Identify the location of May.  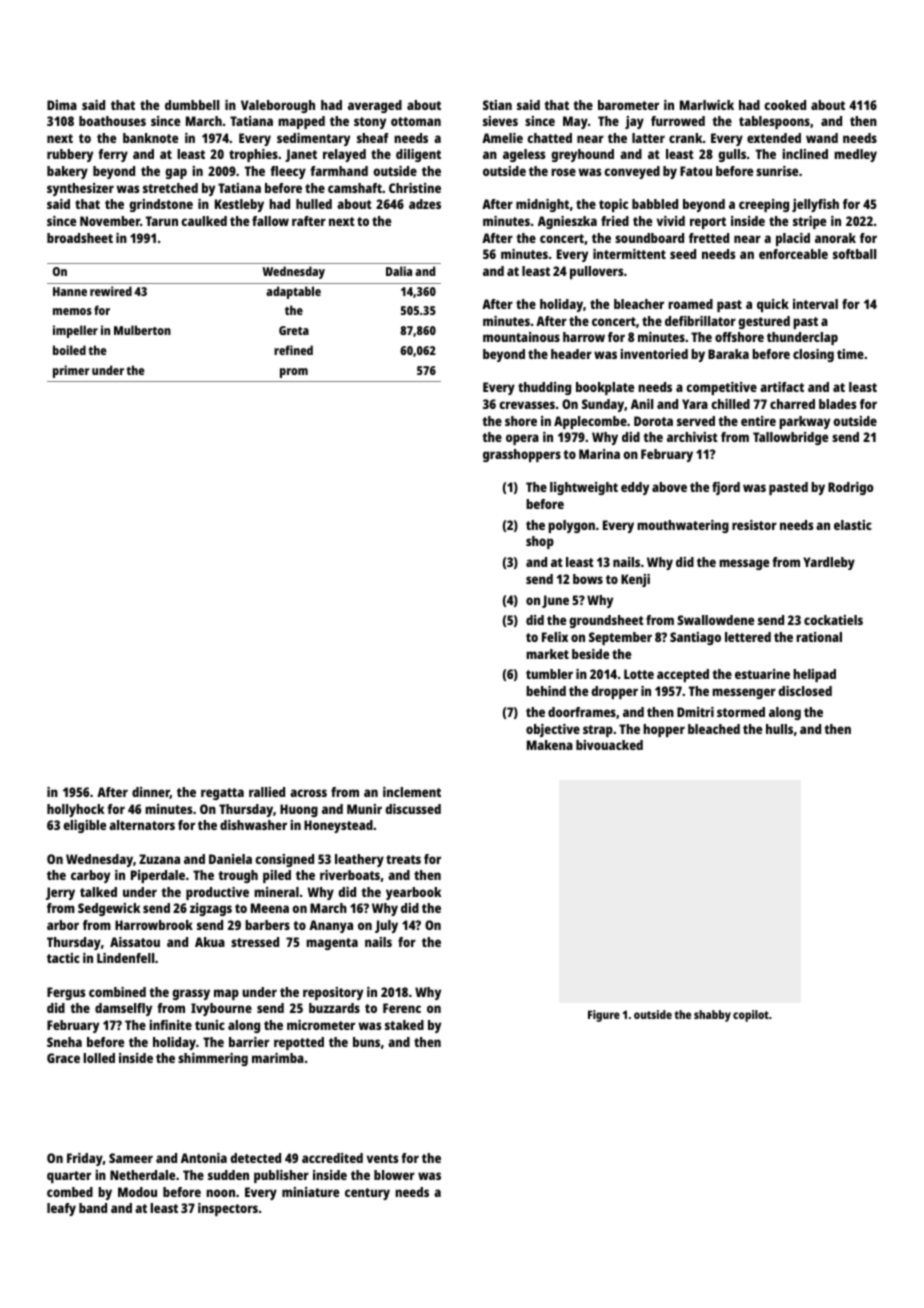
(575, 122).
